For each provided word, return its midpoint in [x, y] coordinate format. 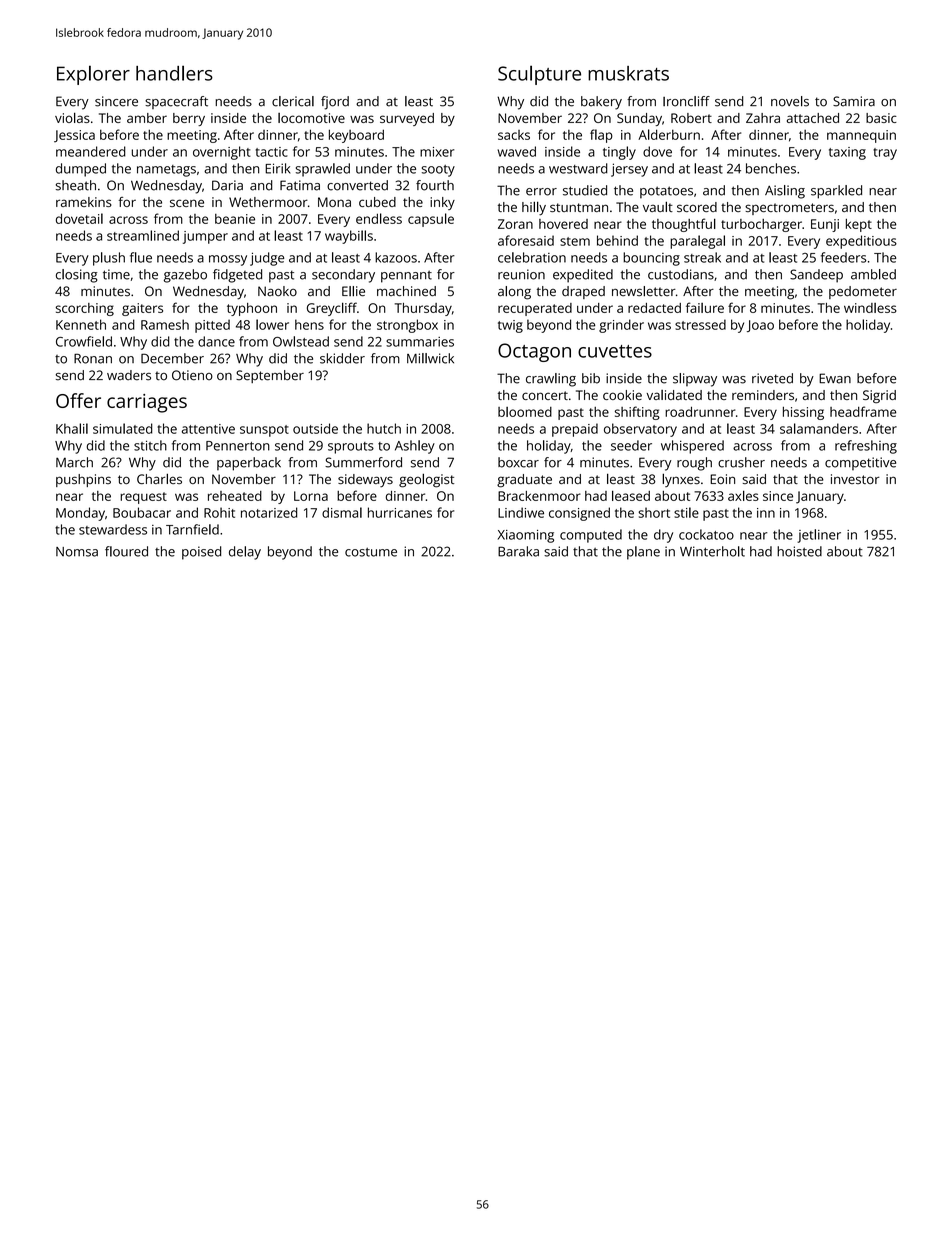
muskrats [628, 73]
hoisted [799, 551]
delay [245, 553]
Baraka [518, 551]
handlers [174, 73]
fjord [335, 103]
